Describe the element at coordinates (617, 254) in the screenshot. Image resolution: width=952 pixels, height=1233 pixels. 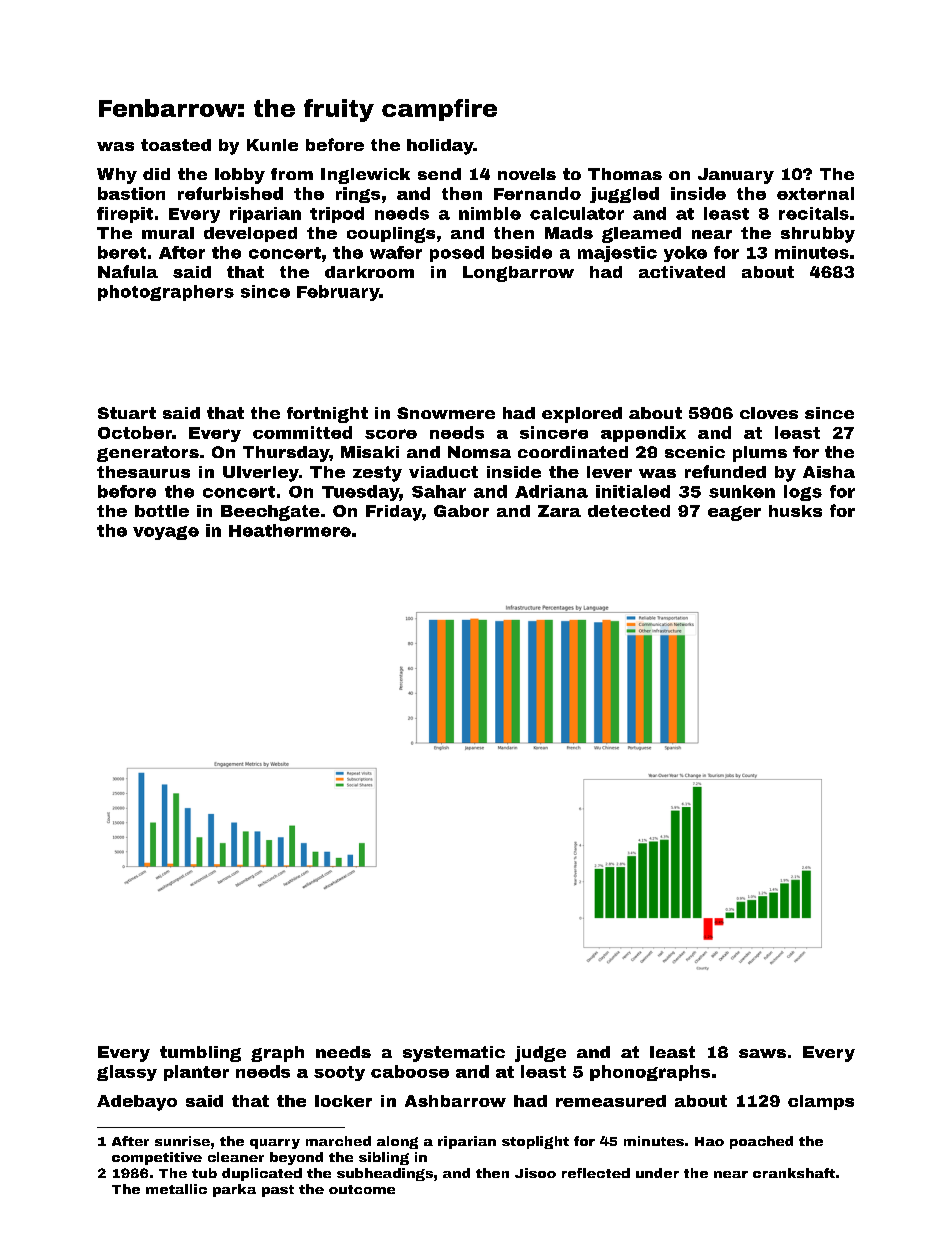
I see `majestic` at that location.
